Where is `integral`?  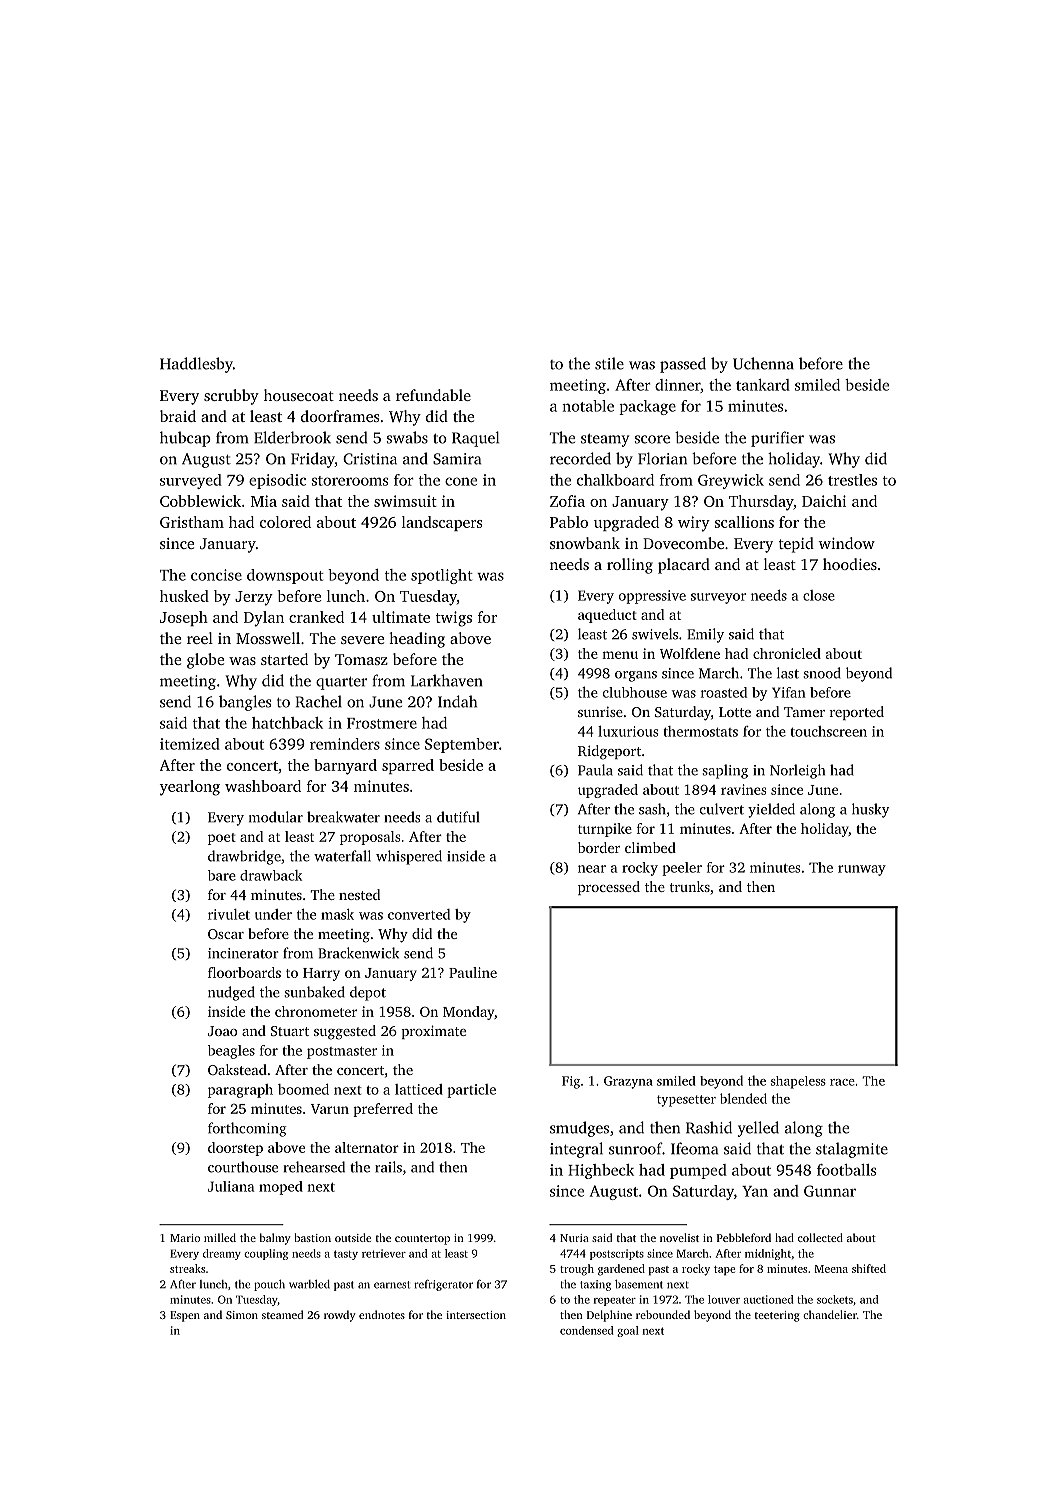 integral is located at coordinates (576, 1150).
